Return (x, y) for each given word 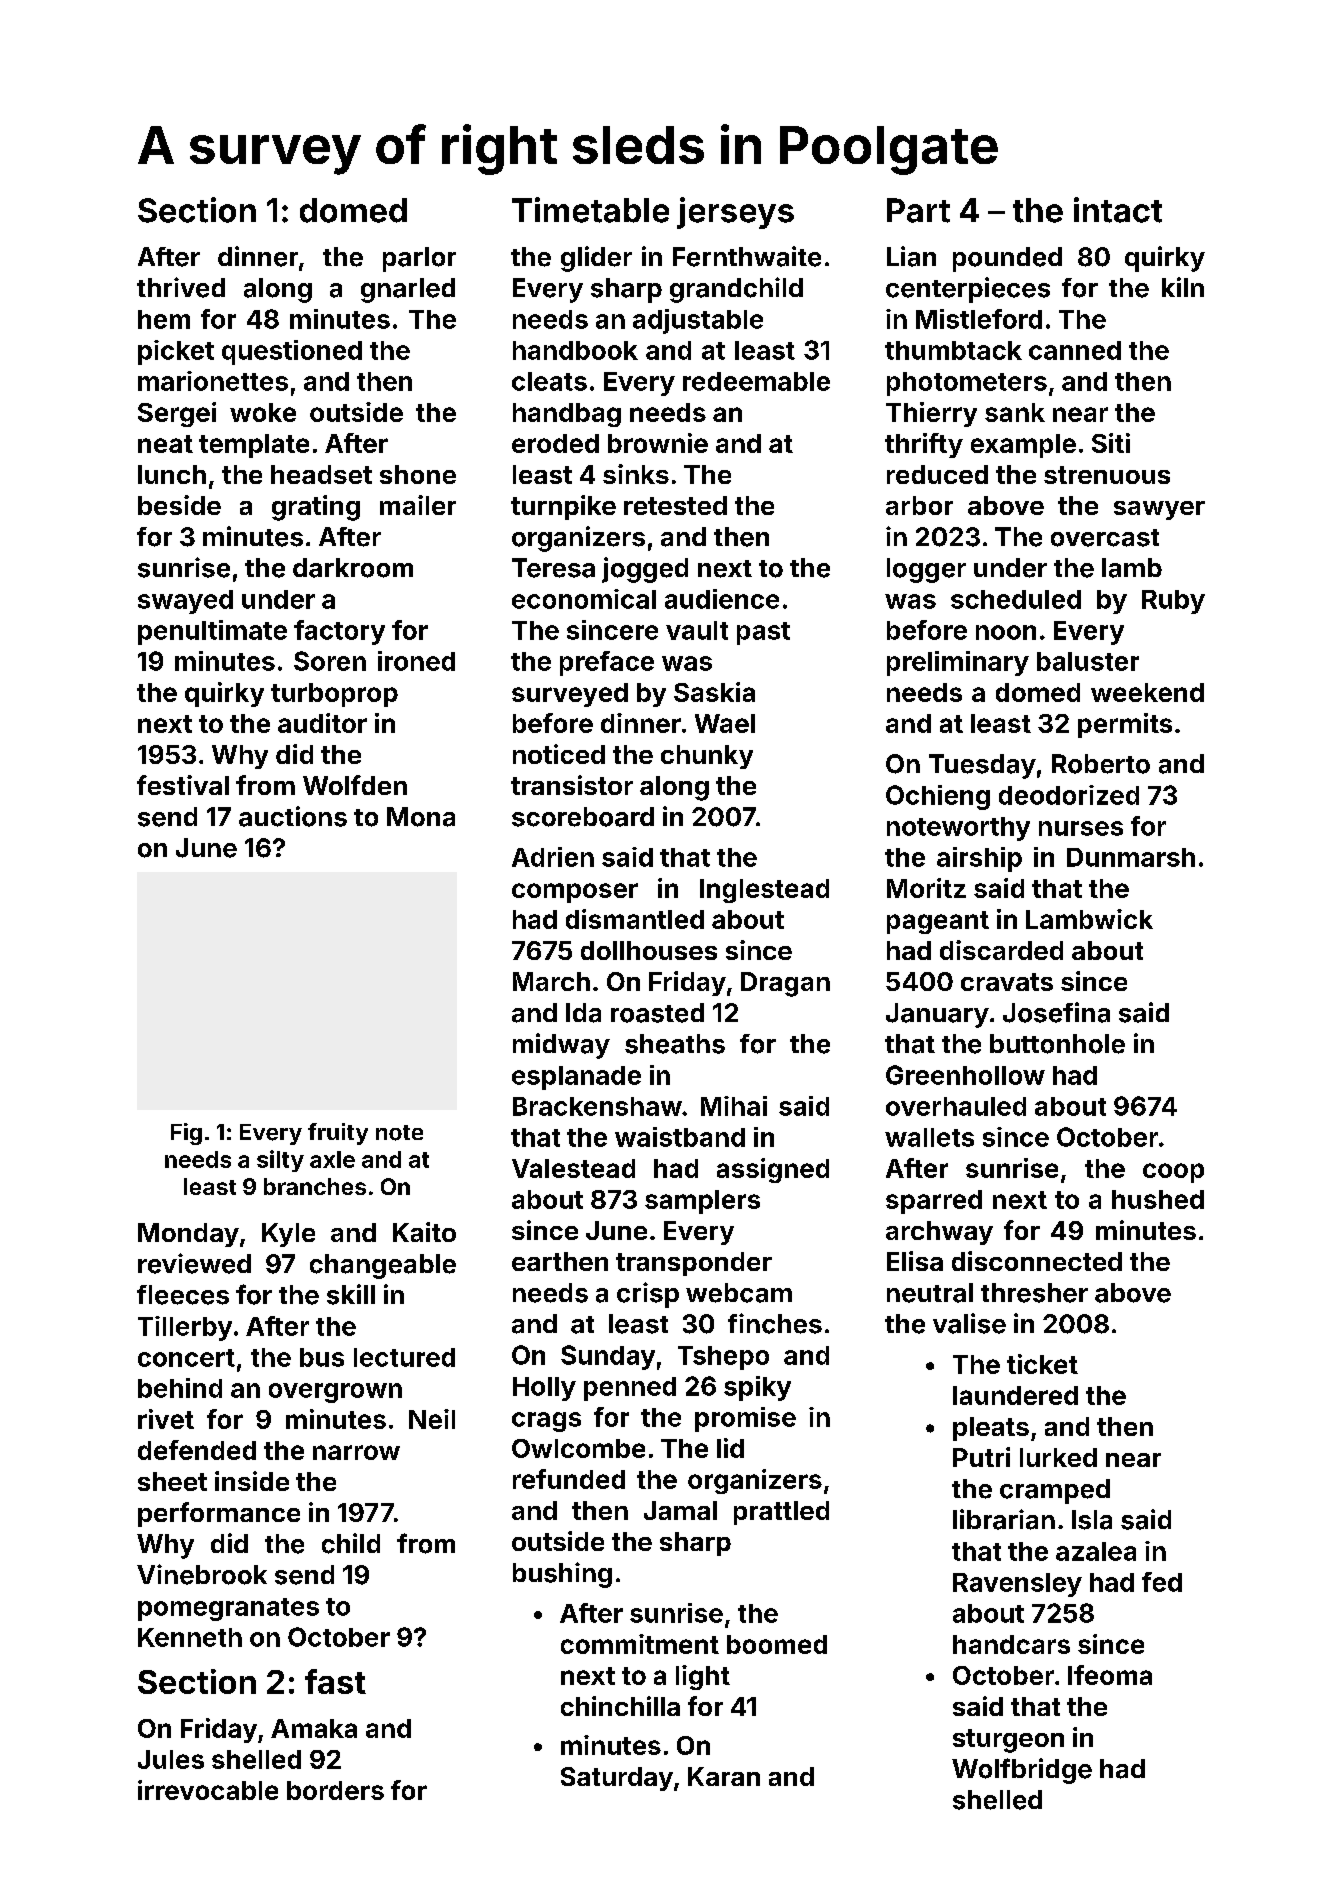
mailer (418, 505)
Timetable (590, 210)
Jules (171, 1759)
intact (1118, 210)
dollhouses (649, 950)
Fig (186, 1134)
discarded (1001, 950)
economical (584, 599)
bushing (562, 1575)
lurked (1058, 1457)
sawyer (1159, 510)
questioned (292, 352)
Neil (432, 1419)
